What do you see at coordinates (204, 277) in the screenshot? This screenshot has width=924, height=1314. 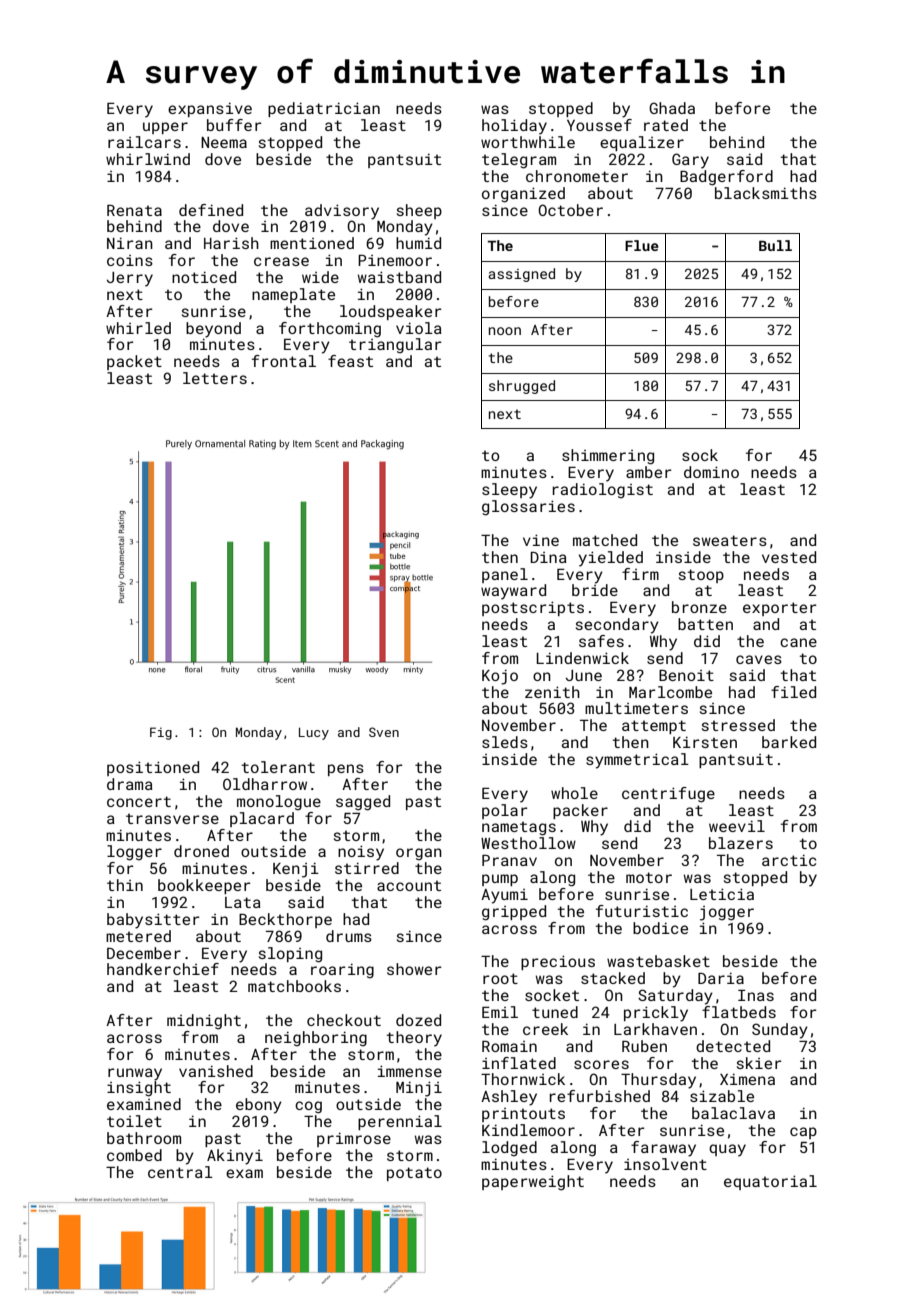 I see `noticed` at bounding box center [204, 277].
